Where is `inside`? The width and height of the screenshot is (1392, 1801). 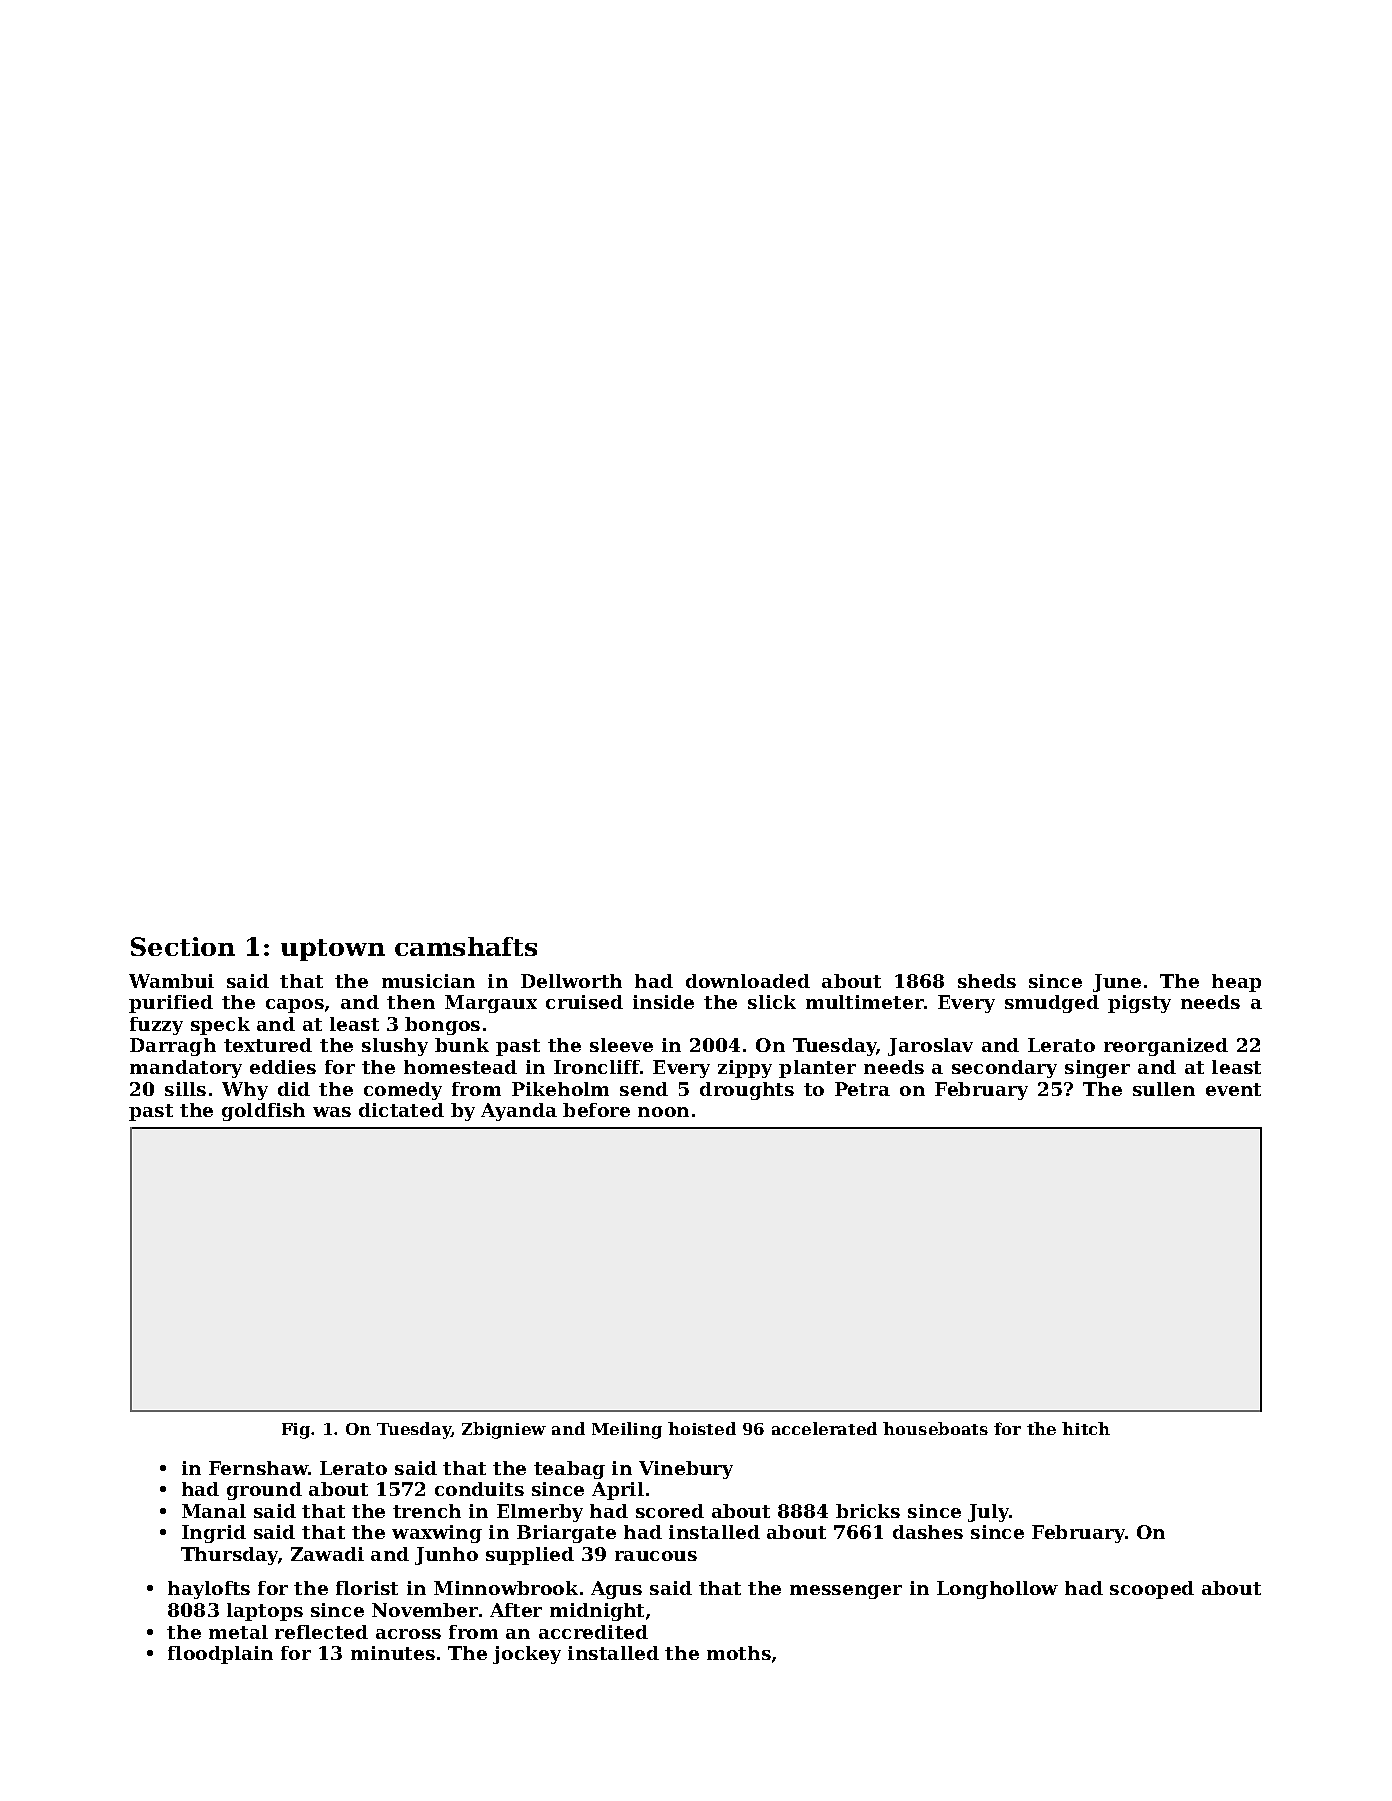 inside is located at coordinates (663, 1002).
